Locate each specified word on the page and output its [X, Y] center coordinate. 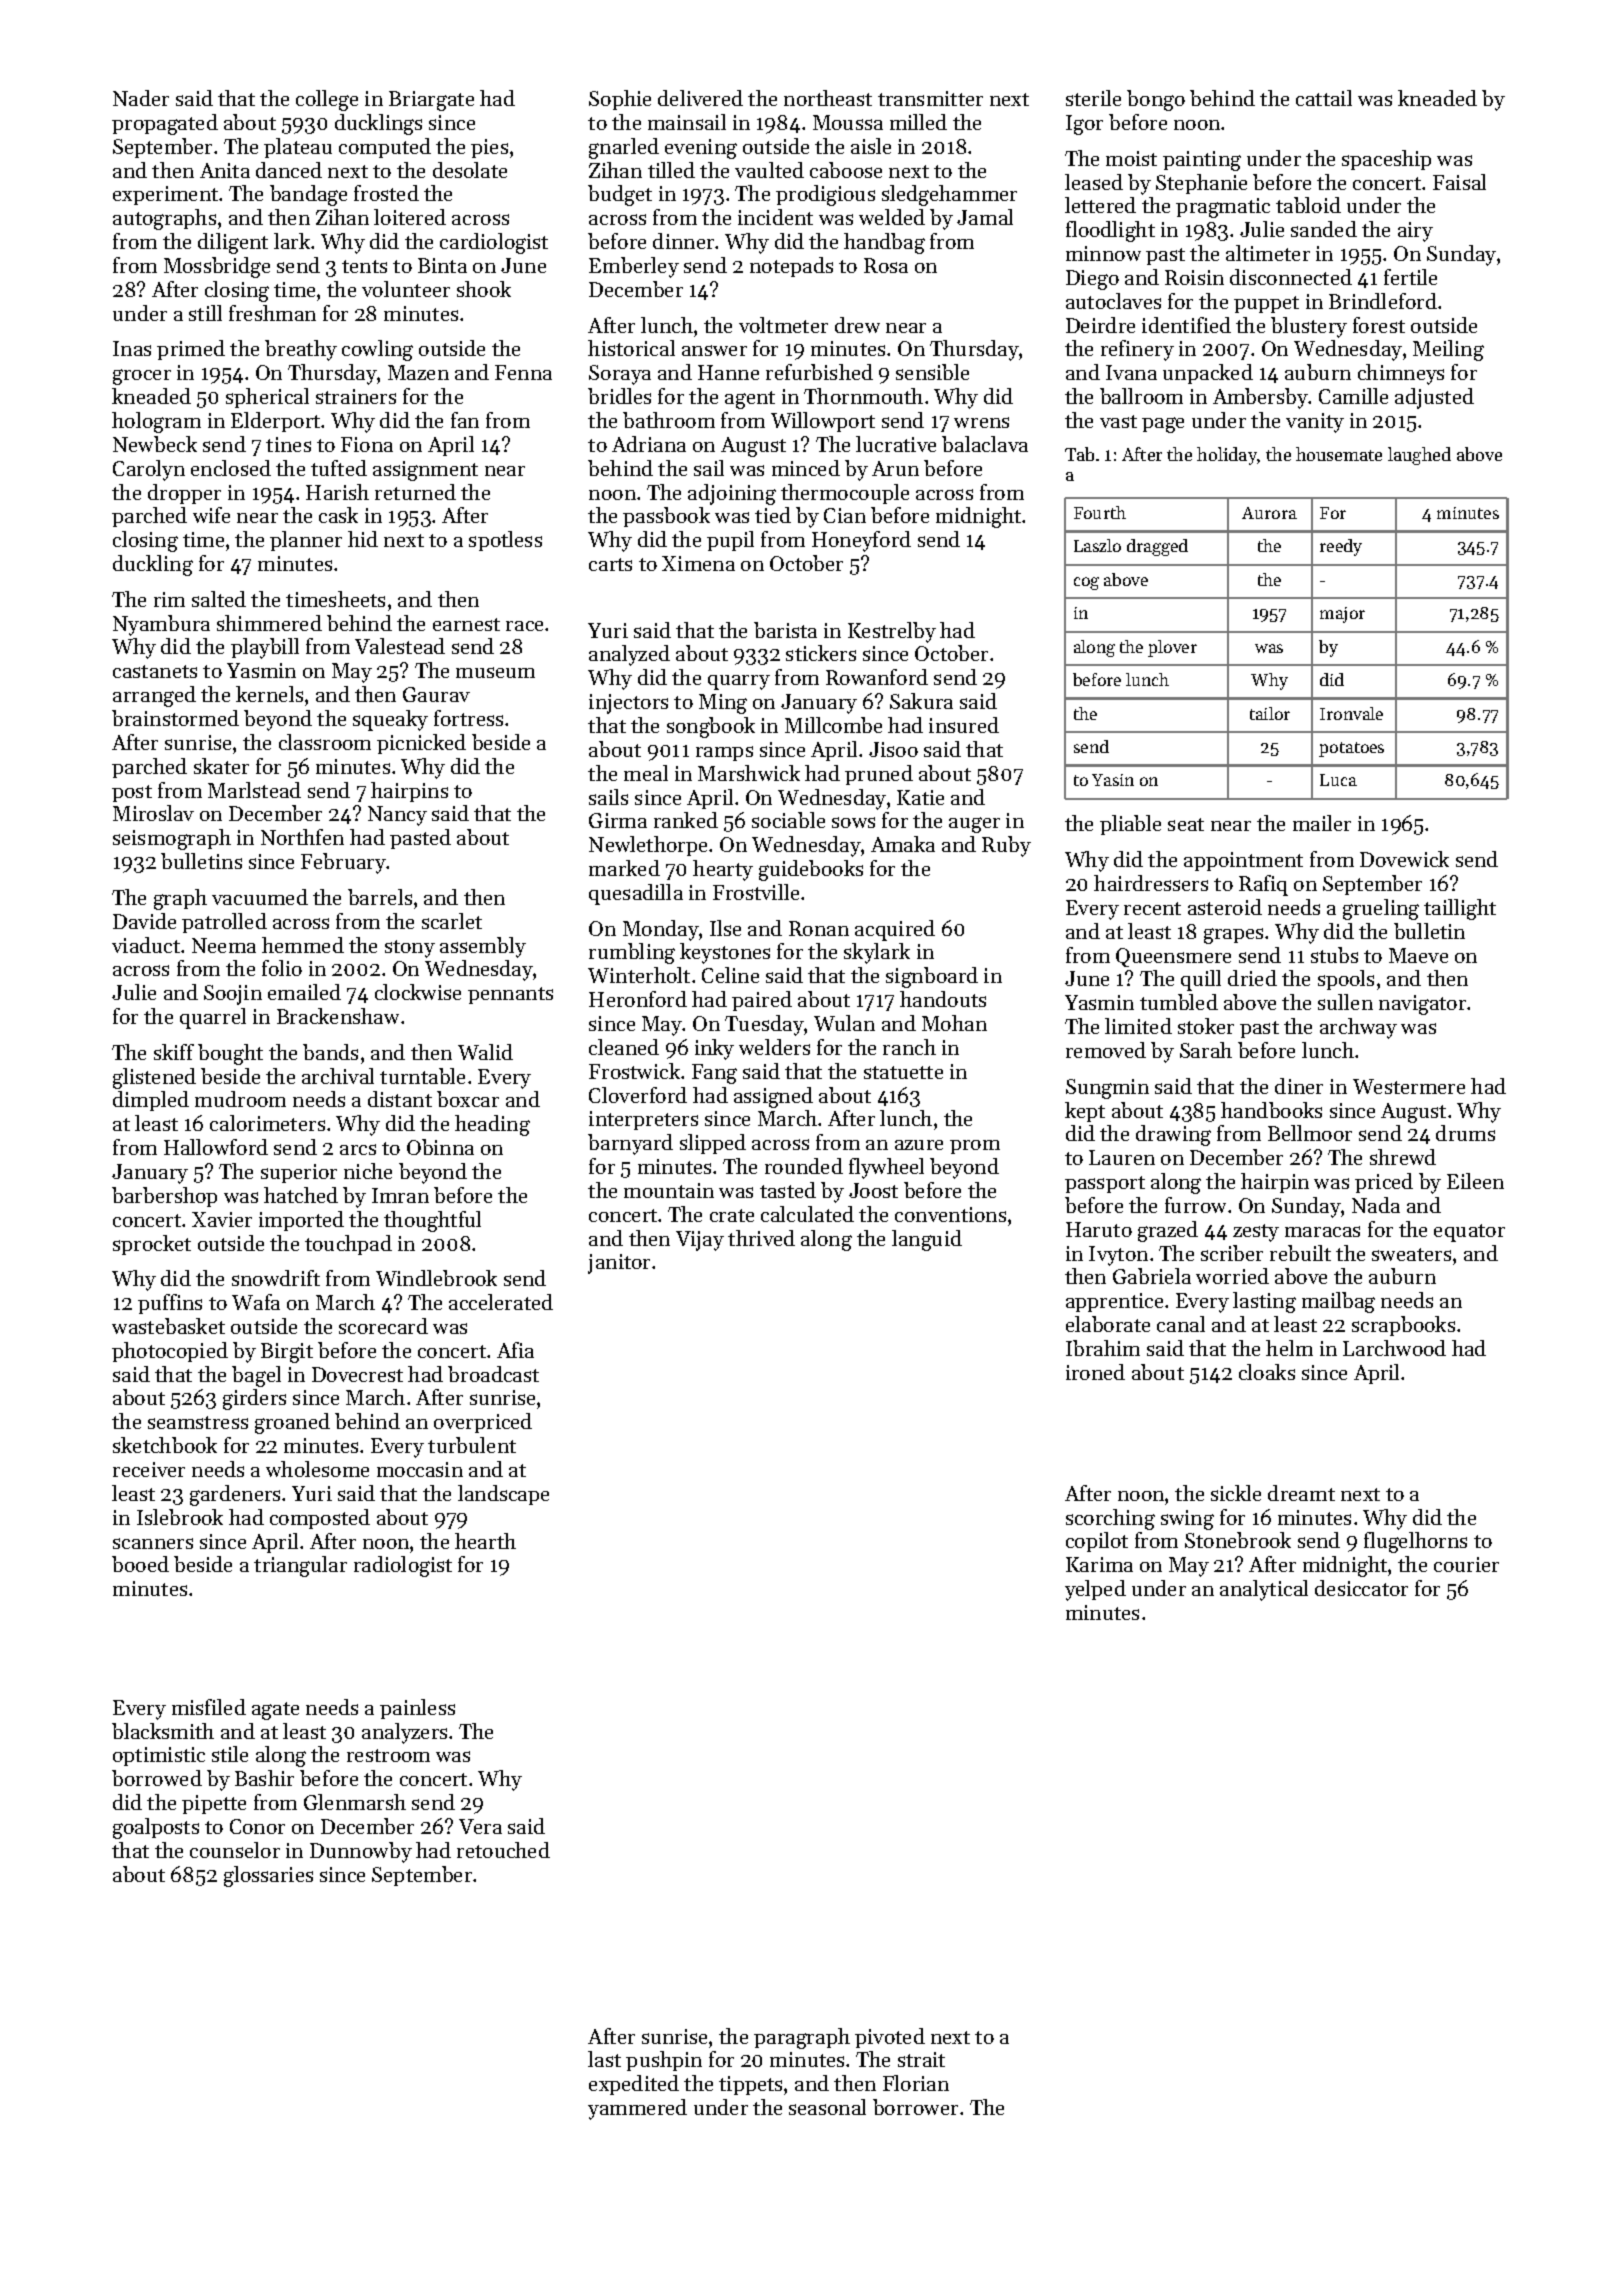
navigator [1423, 1005]
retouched [503, 1850]
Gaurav [436, 694]
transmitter [930, 98]
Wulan [844, 1023]
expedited [634, 2085]
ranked [686, 820]
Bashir [264, 1778]
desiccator [1361, 1588]
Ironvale [1351, 713]
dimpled [151, 1101]
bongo [1156, 100]
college [327, 100]
